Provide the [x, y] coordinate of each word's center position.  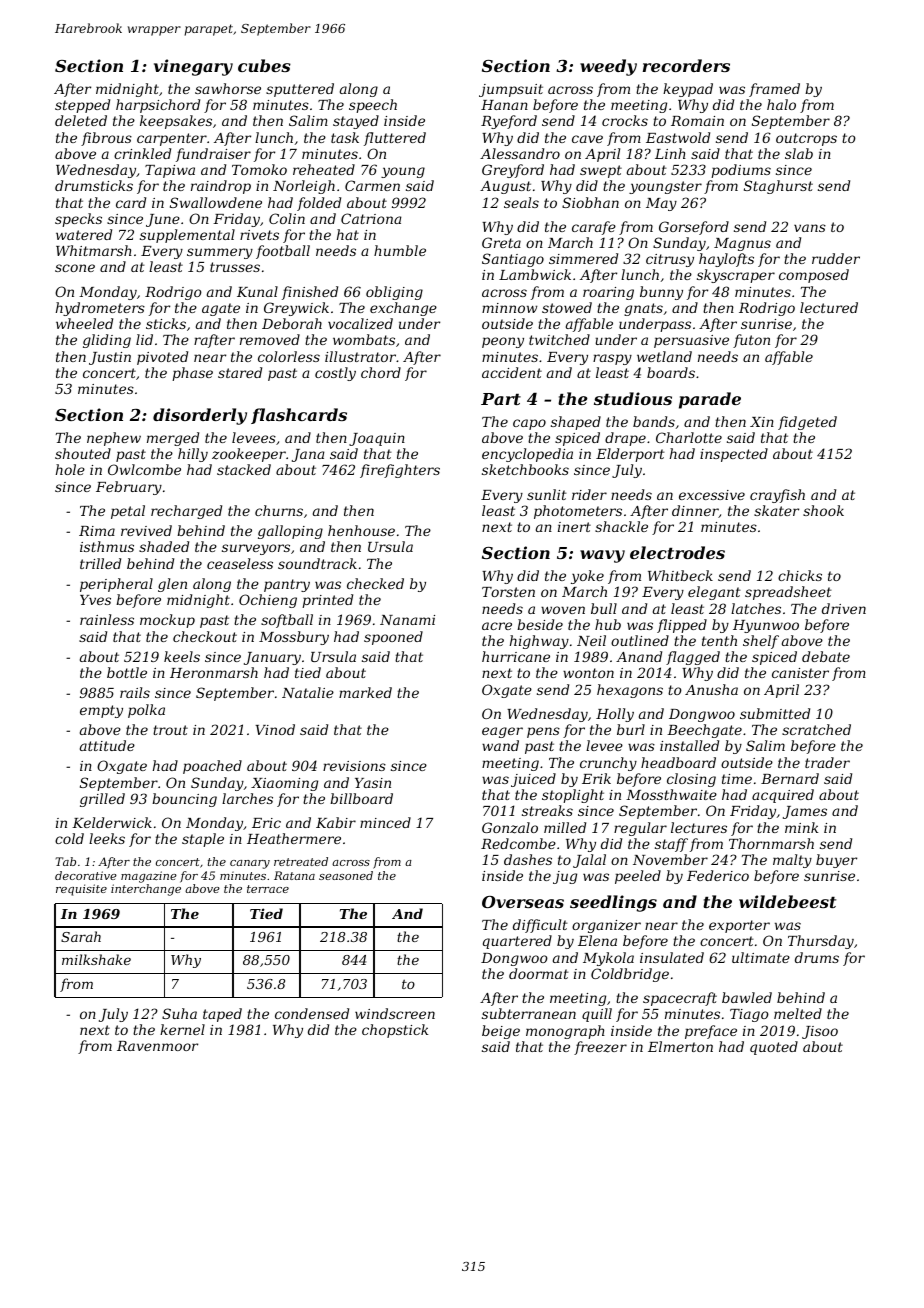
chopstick [395, 1031]
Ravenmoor [157, 1046]
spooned [393, 638]
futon [751, 341]
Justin [110, 358]
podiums [741, 171]
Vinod [275, 729]
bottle [127, 672]
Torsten [508, 592]
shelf [761, 642]
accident [512, 372]
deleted [81, 120]
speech [373, 106]
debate [826, 656]
